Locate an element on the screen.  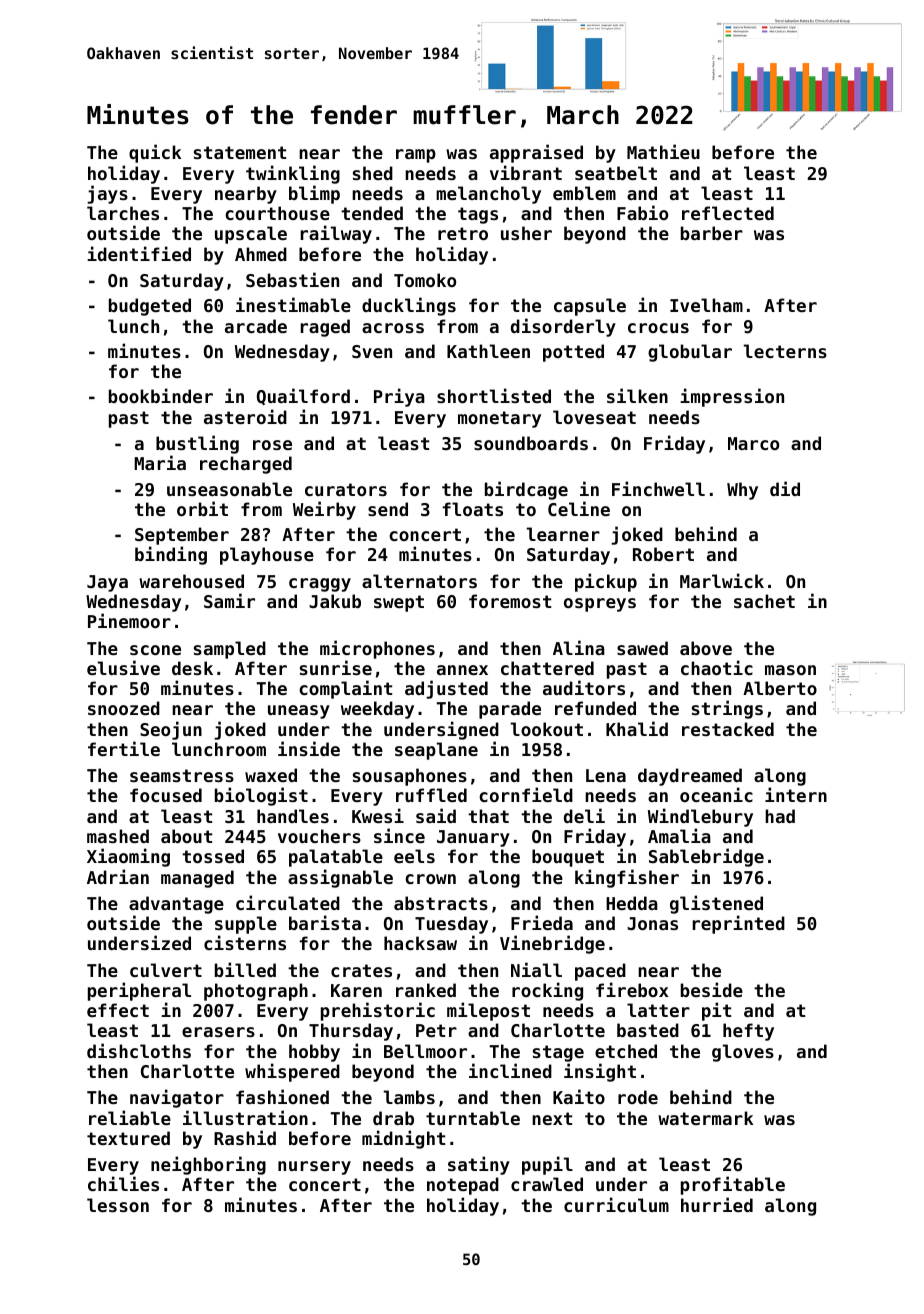
Amalia is located at coordinates (679, 835).
